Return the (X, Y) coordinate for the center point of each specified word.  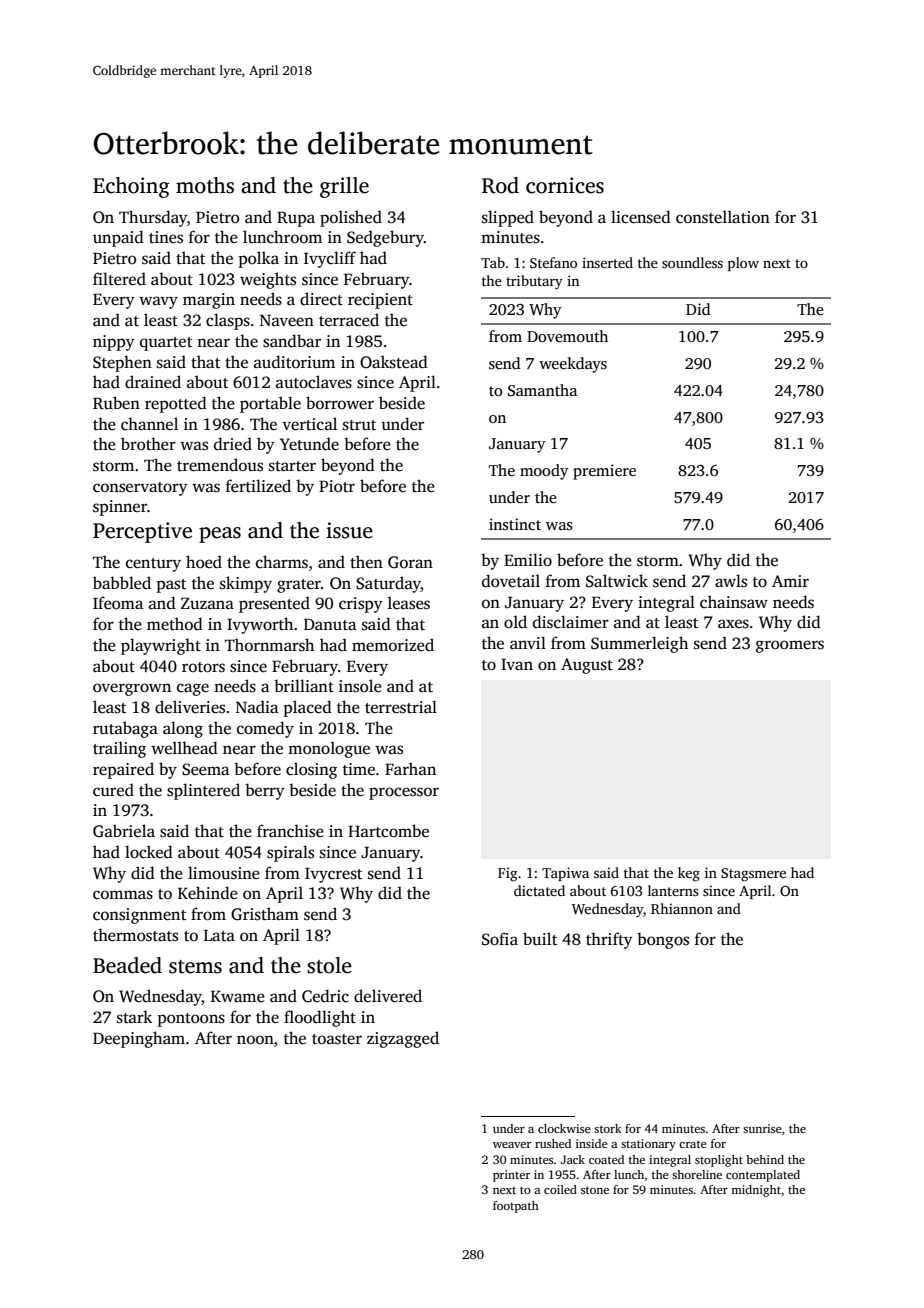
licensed (641, 217)
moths (205, 185)
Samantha (542, 390)
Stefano (553, 262)
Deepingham (139, 1039)
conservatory (140, 489)
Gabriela (124, 831)
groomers (790, 646)
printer (511, 1176)
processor (404, 793)
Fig (508, 874)
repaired (123, 770)
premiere (604, 472)
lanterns (673, 890)
